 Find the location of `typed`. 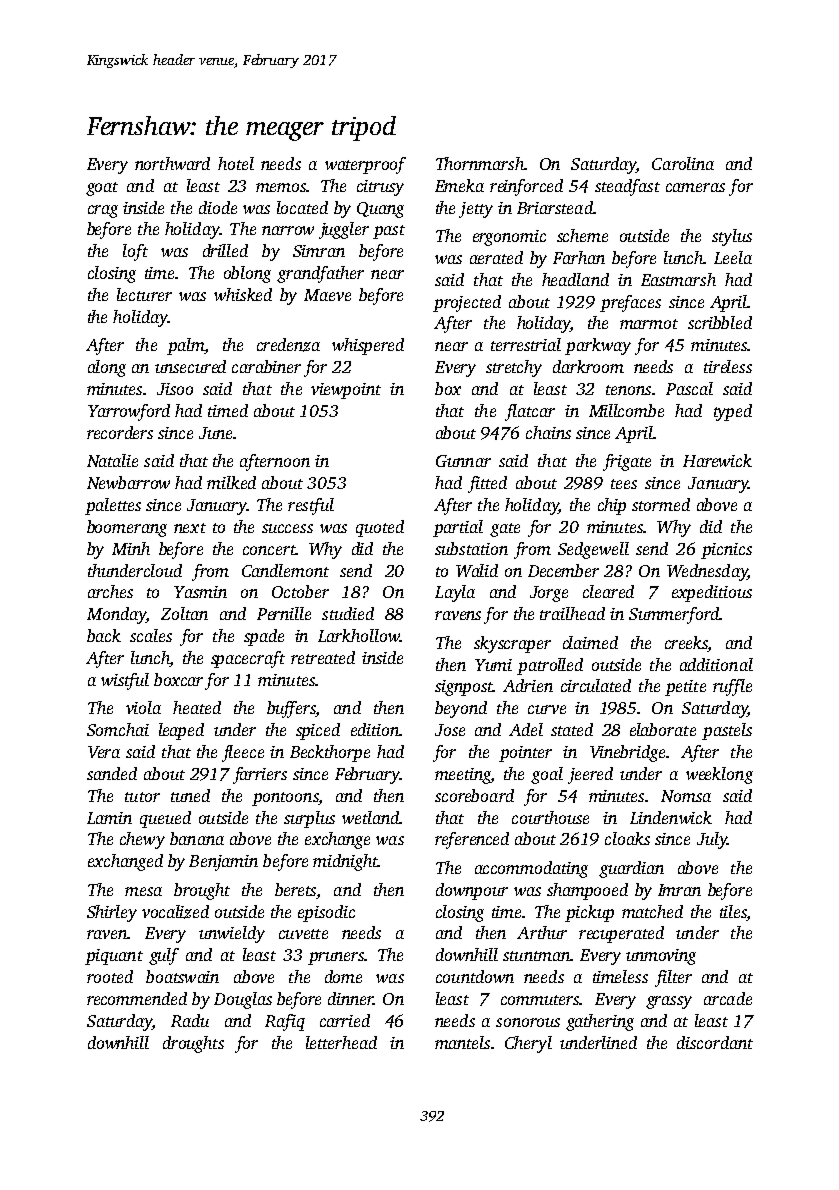

typed is located at coordinates (733, 412).
